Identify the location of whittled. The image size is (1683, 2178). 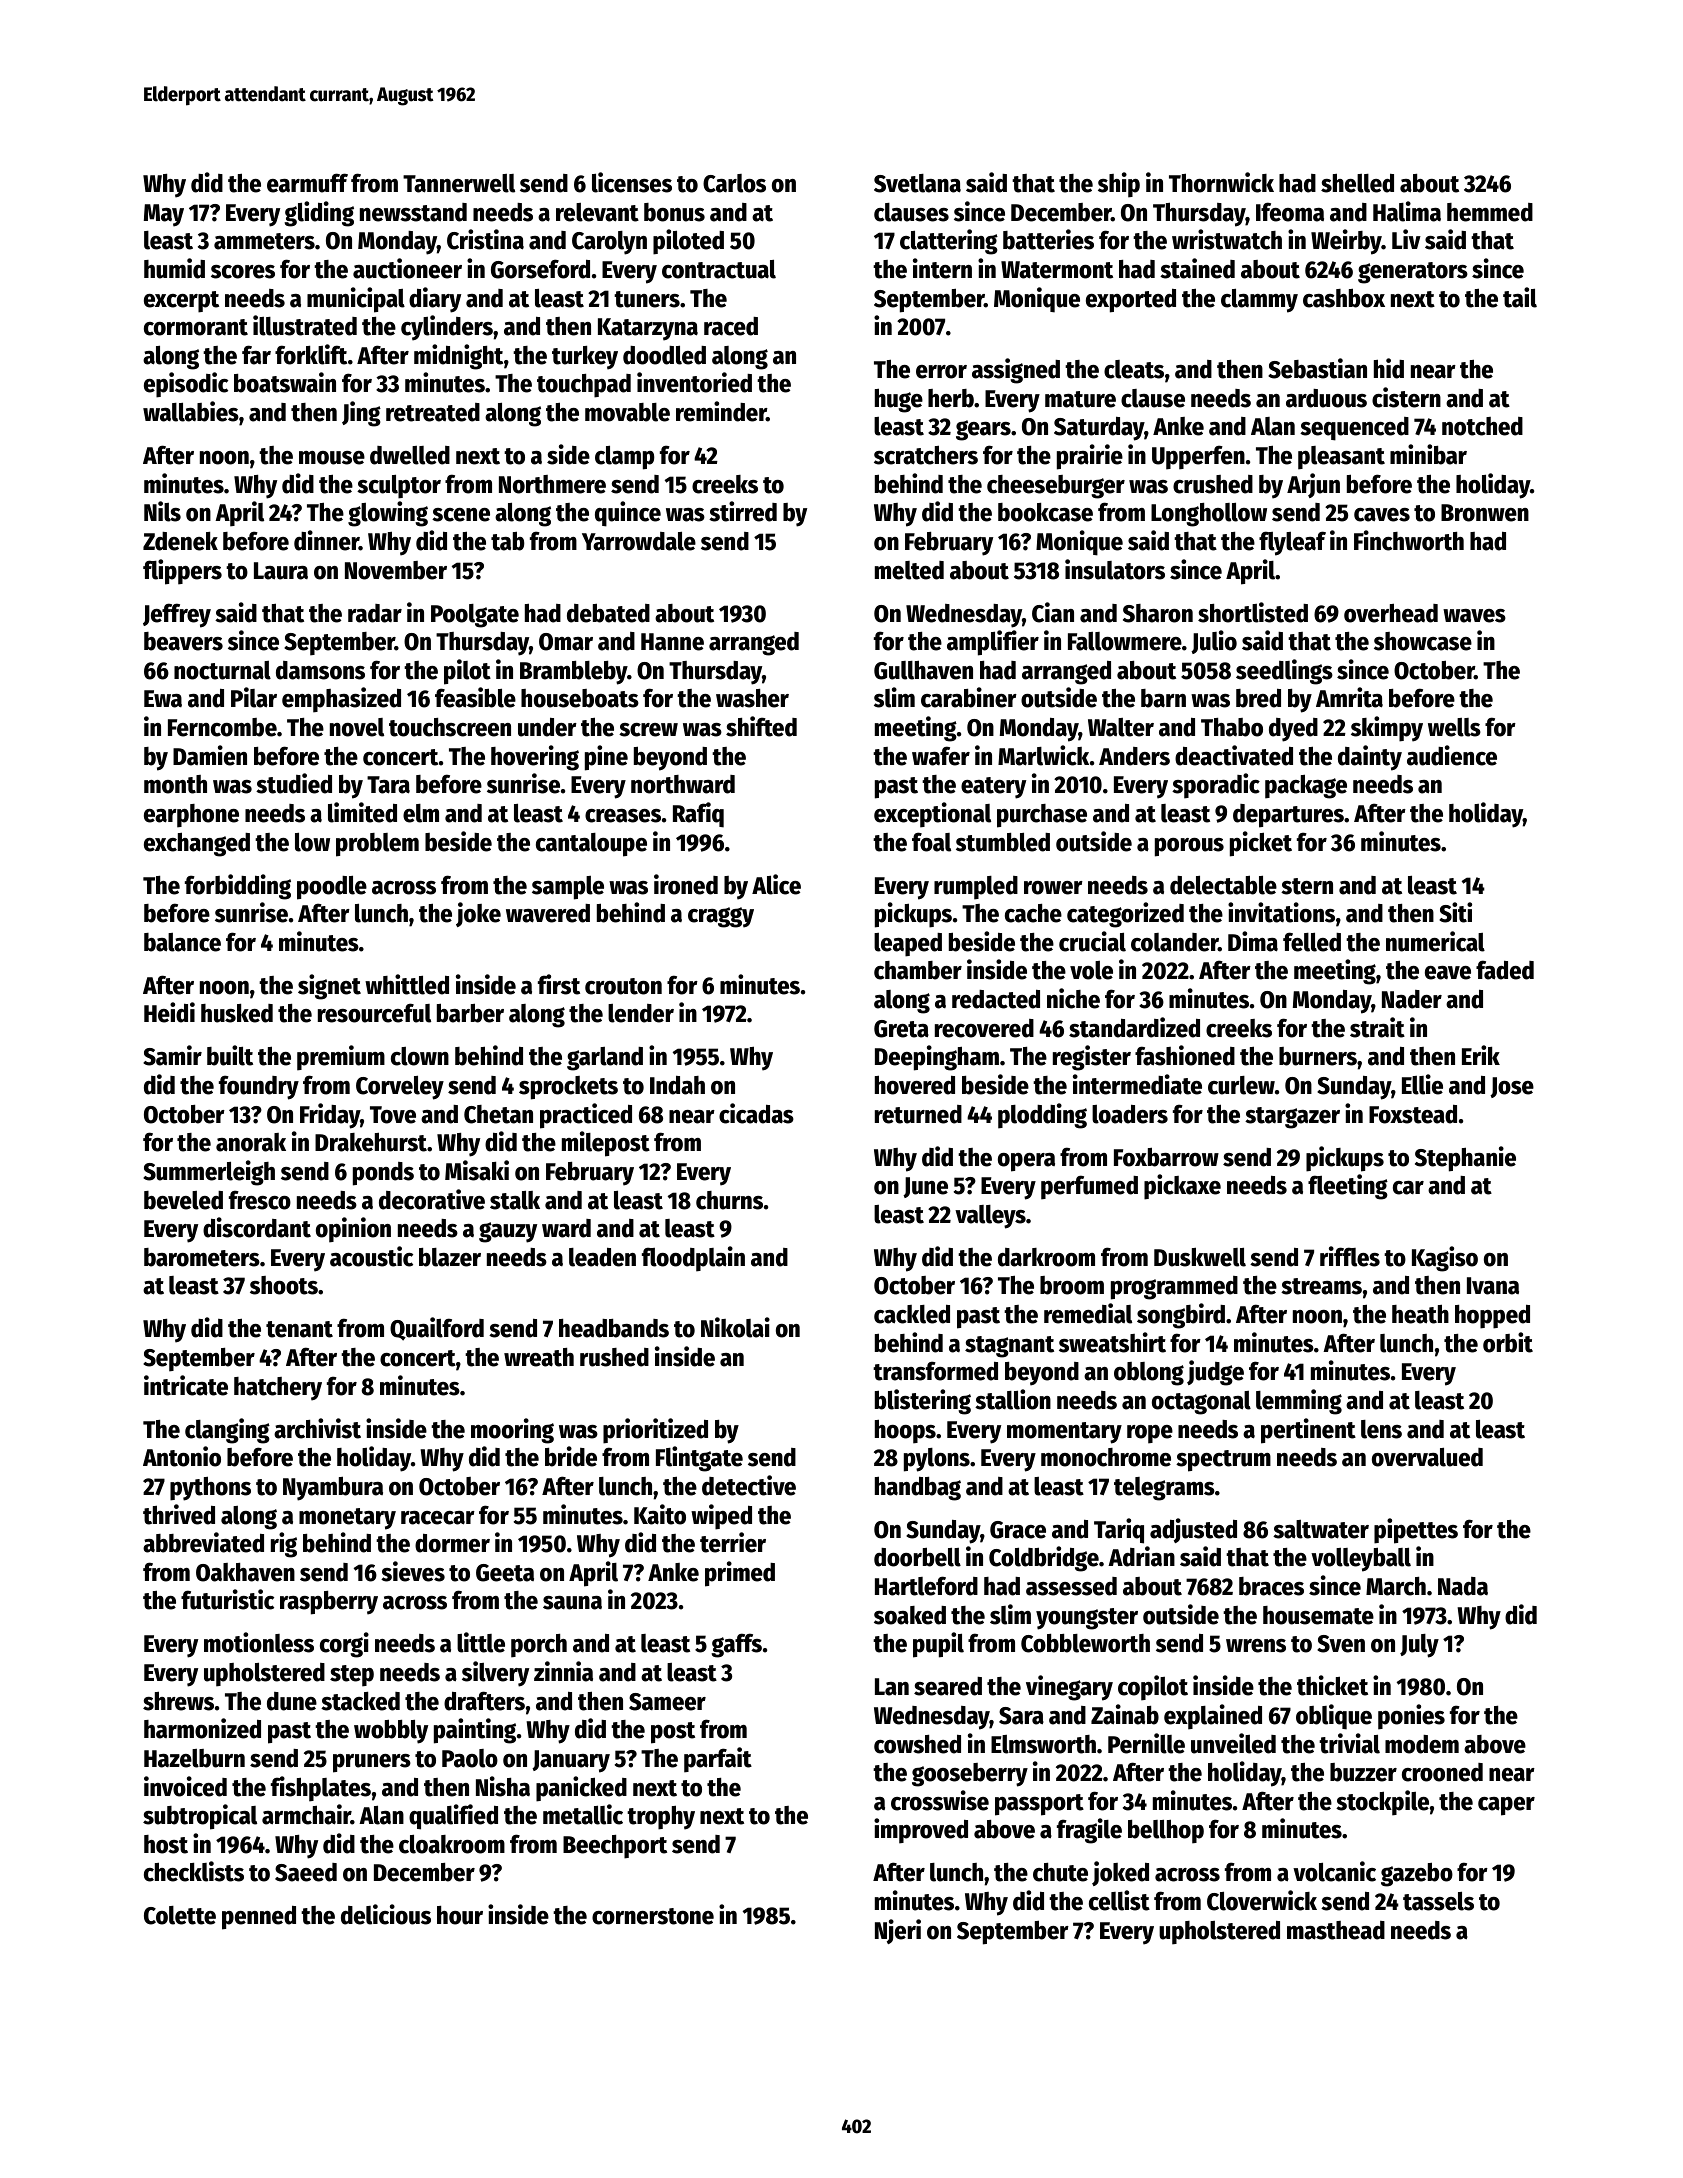
(407, 984).
